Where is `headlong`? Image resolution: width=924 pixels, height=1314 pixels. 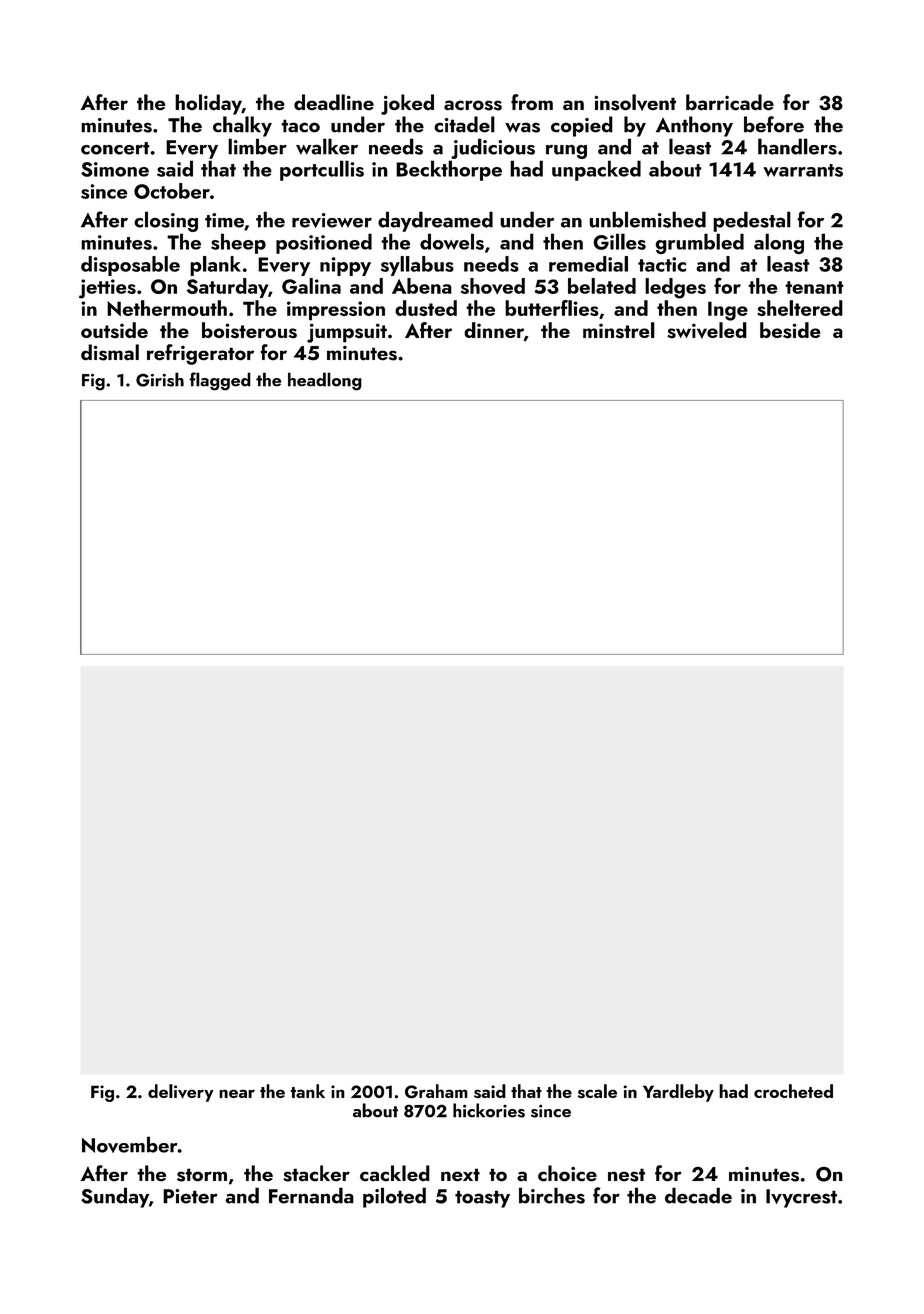 headlong is located at coordinates (325, 381).
